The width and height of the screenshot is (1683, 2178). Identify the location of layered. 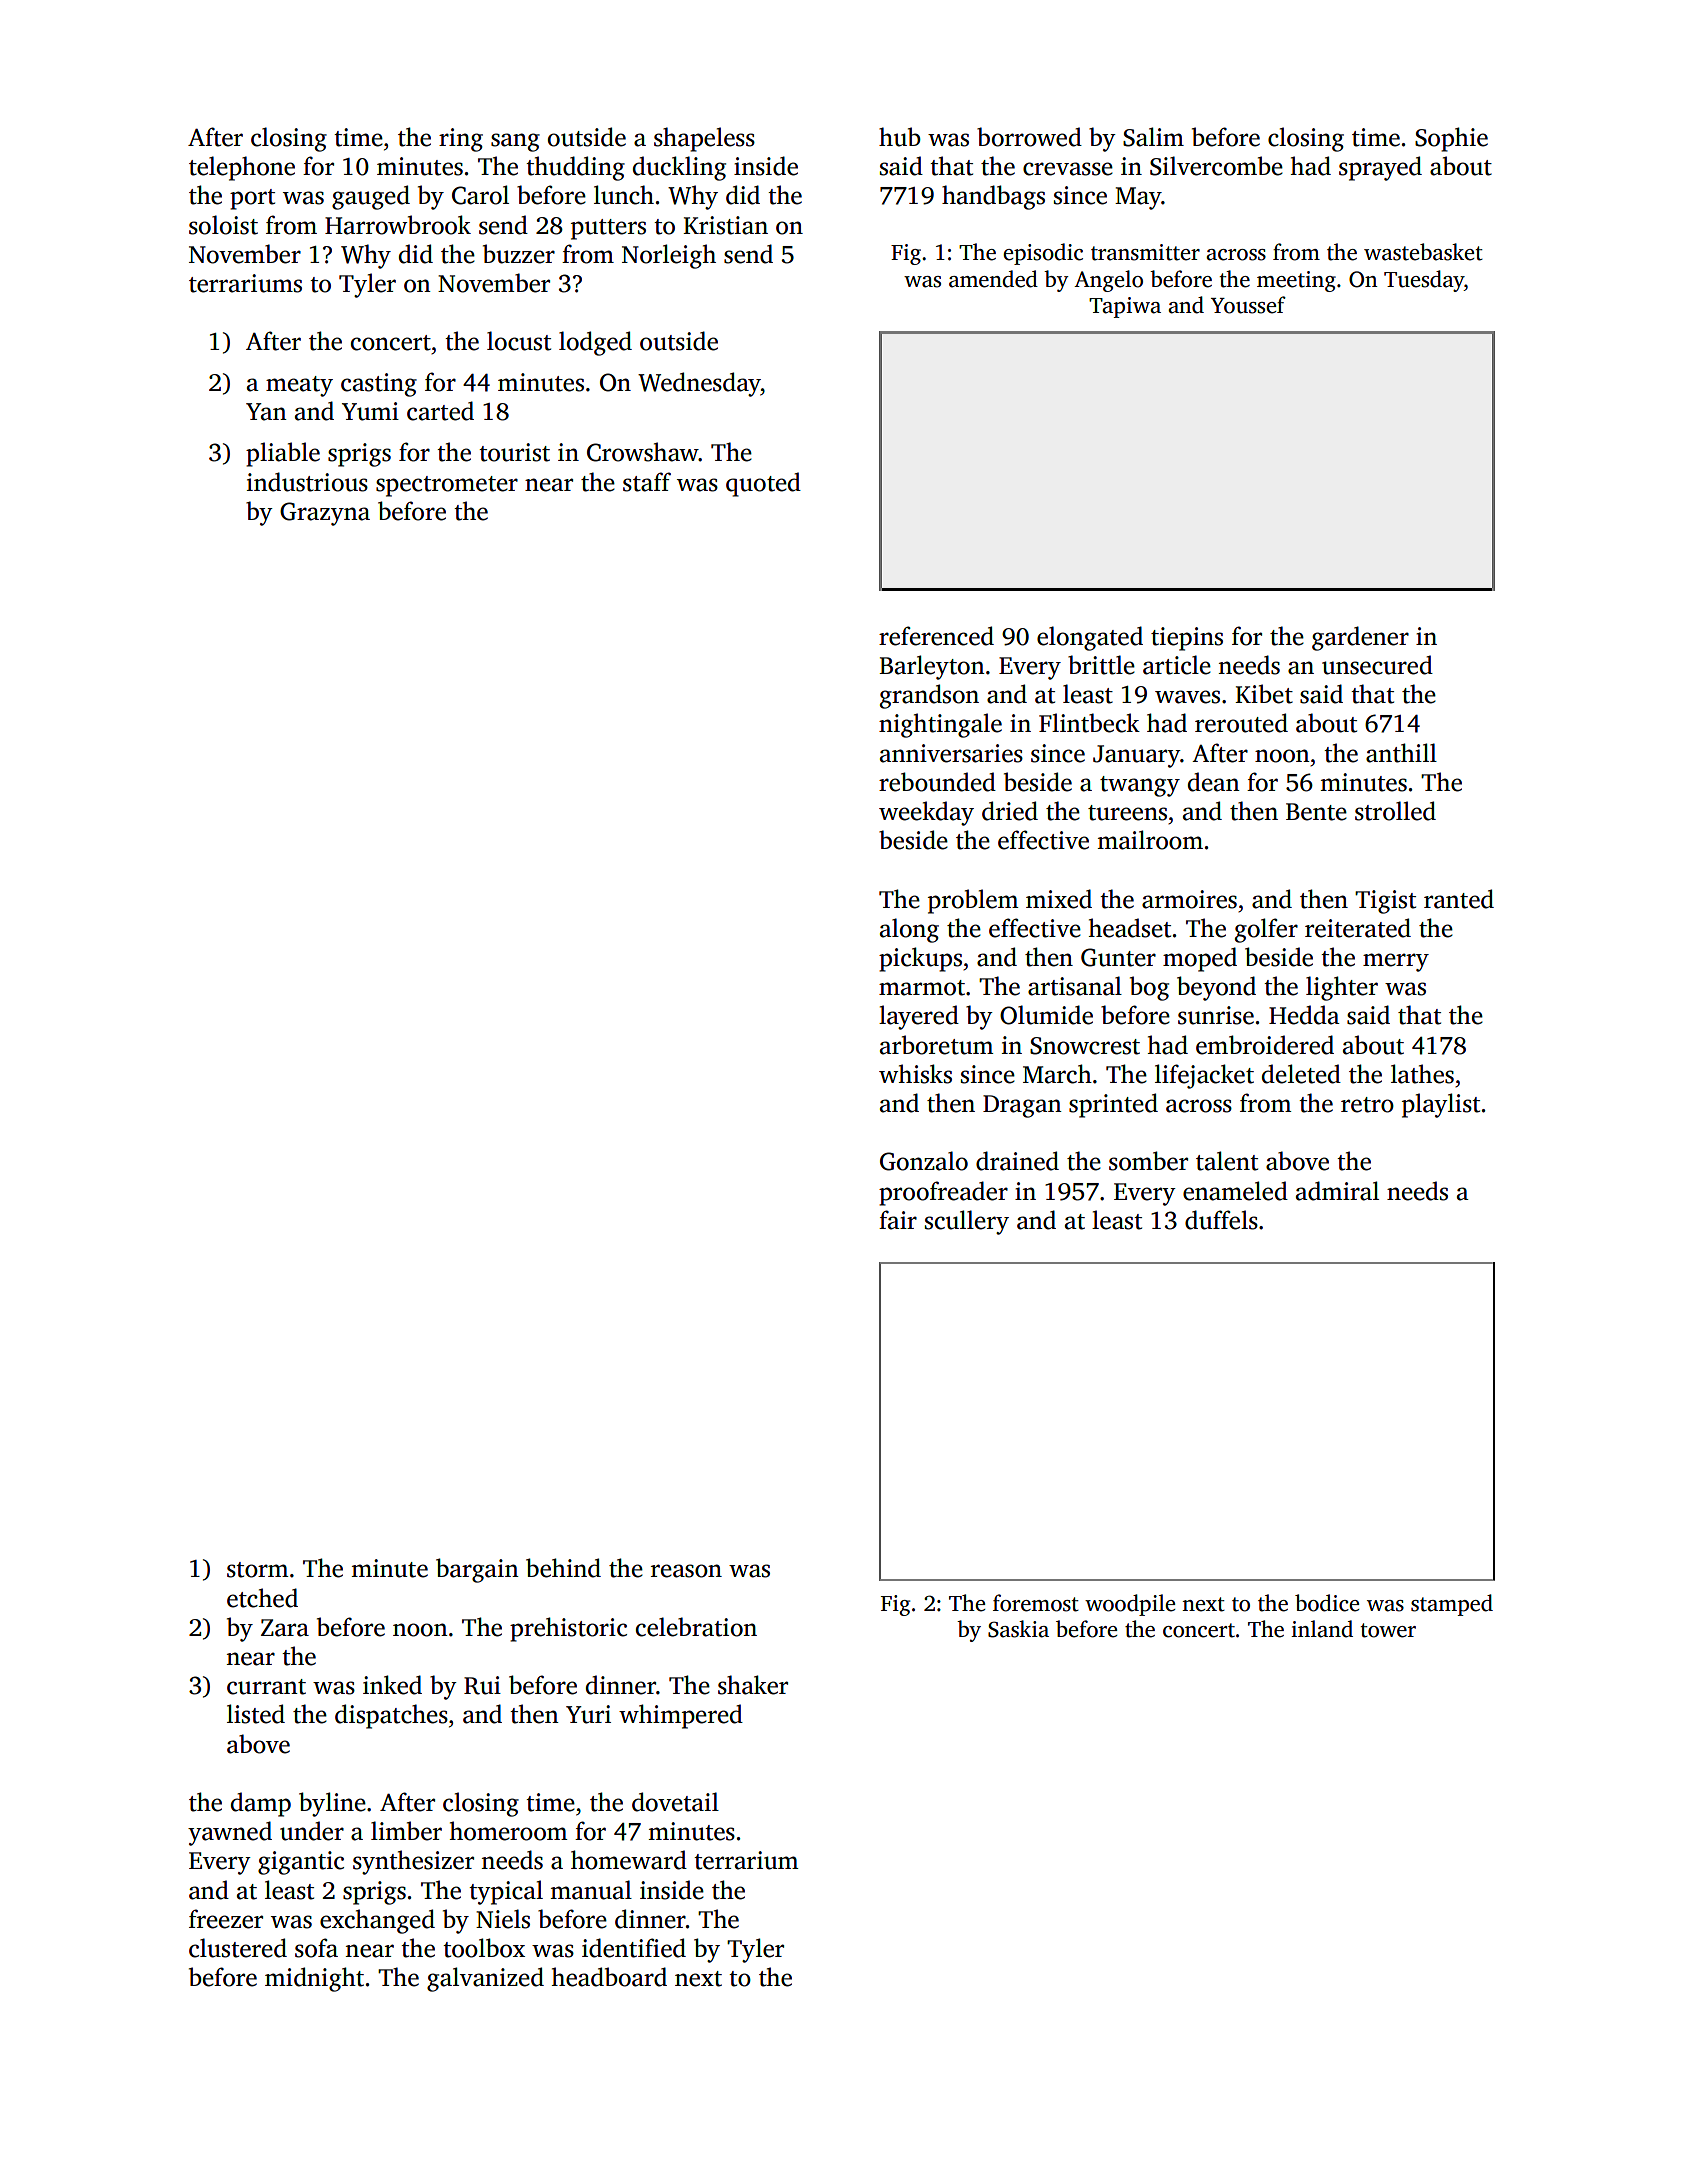
(919, 1017).
